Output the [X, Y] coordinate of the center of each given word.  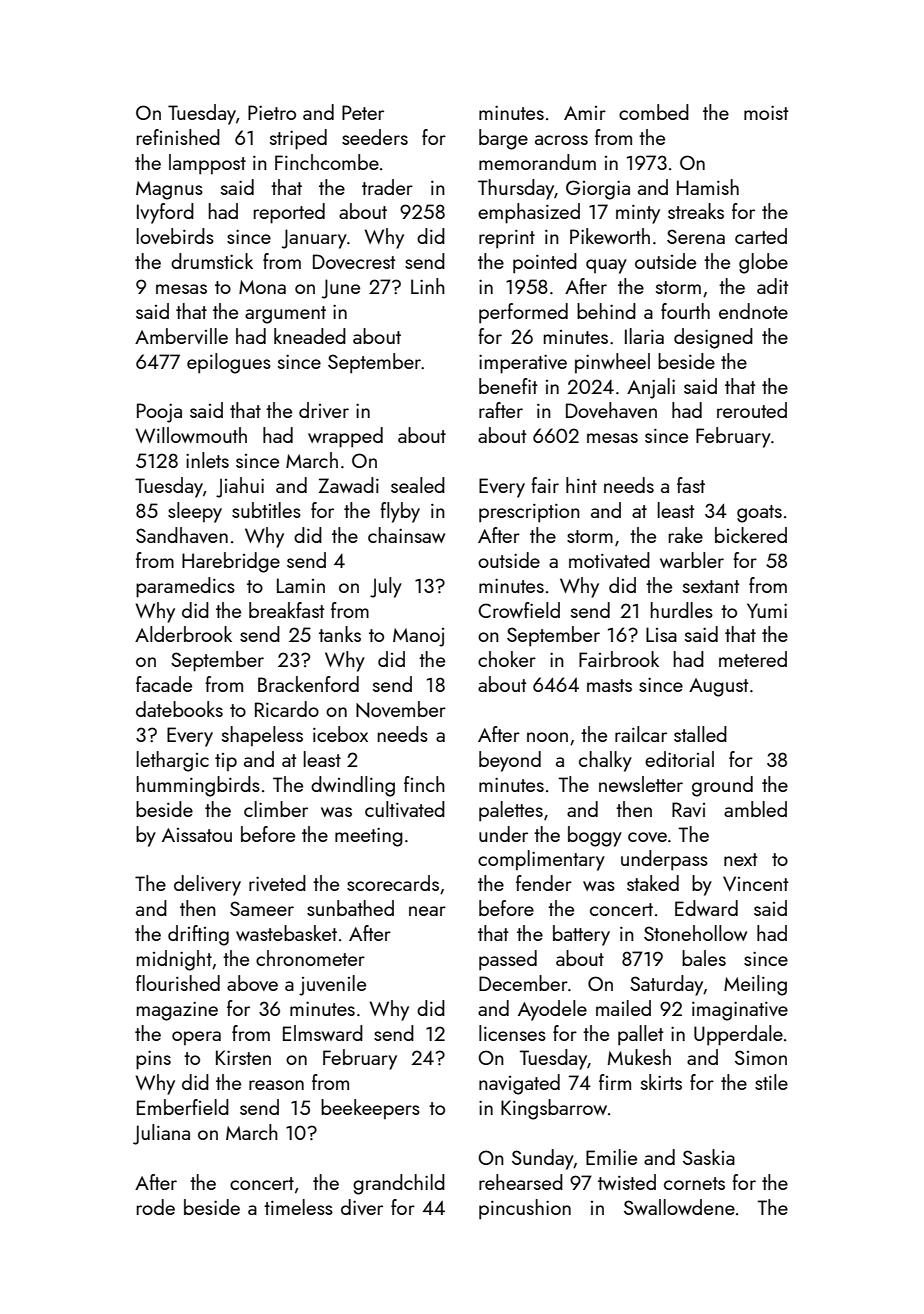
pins [153, 1060]
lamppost [207, 164]
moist [766, 112]
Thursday [516, 189]
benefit [508, 386]
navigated [519, 1084]
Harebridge [231, 562]
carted [761, 236]
